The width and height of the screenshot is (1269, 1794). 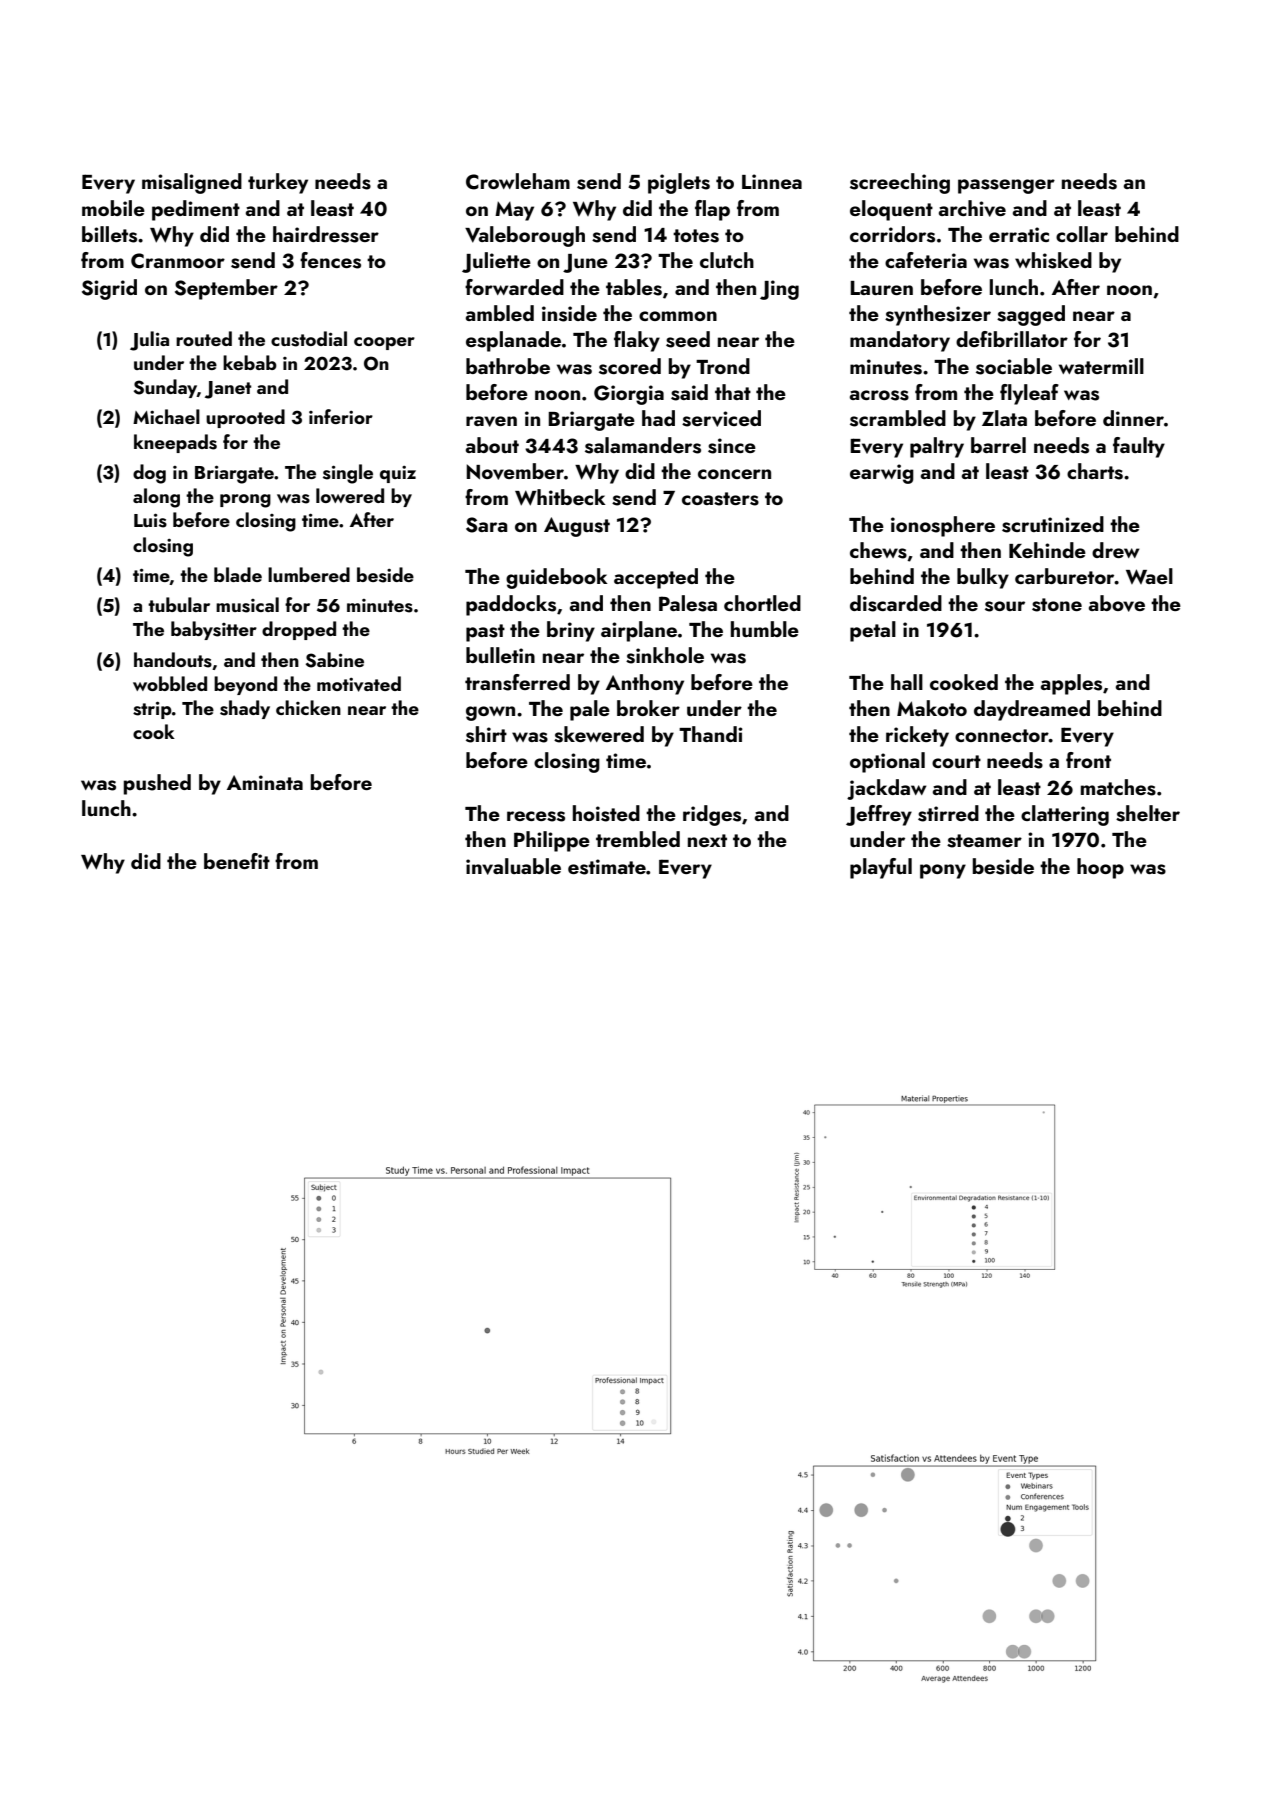 I want to click on next, so click(x=707, y=840).
